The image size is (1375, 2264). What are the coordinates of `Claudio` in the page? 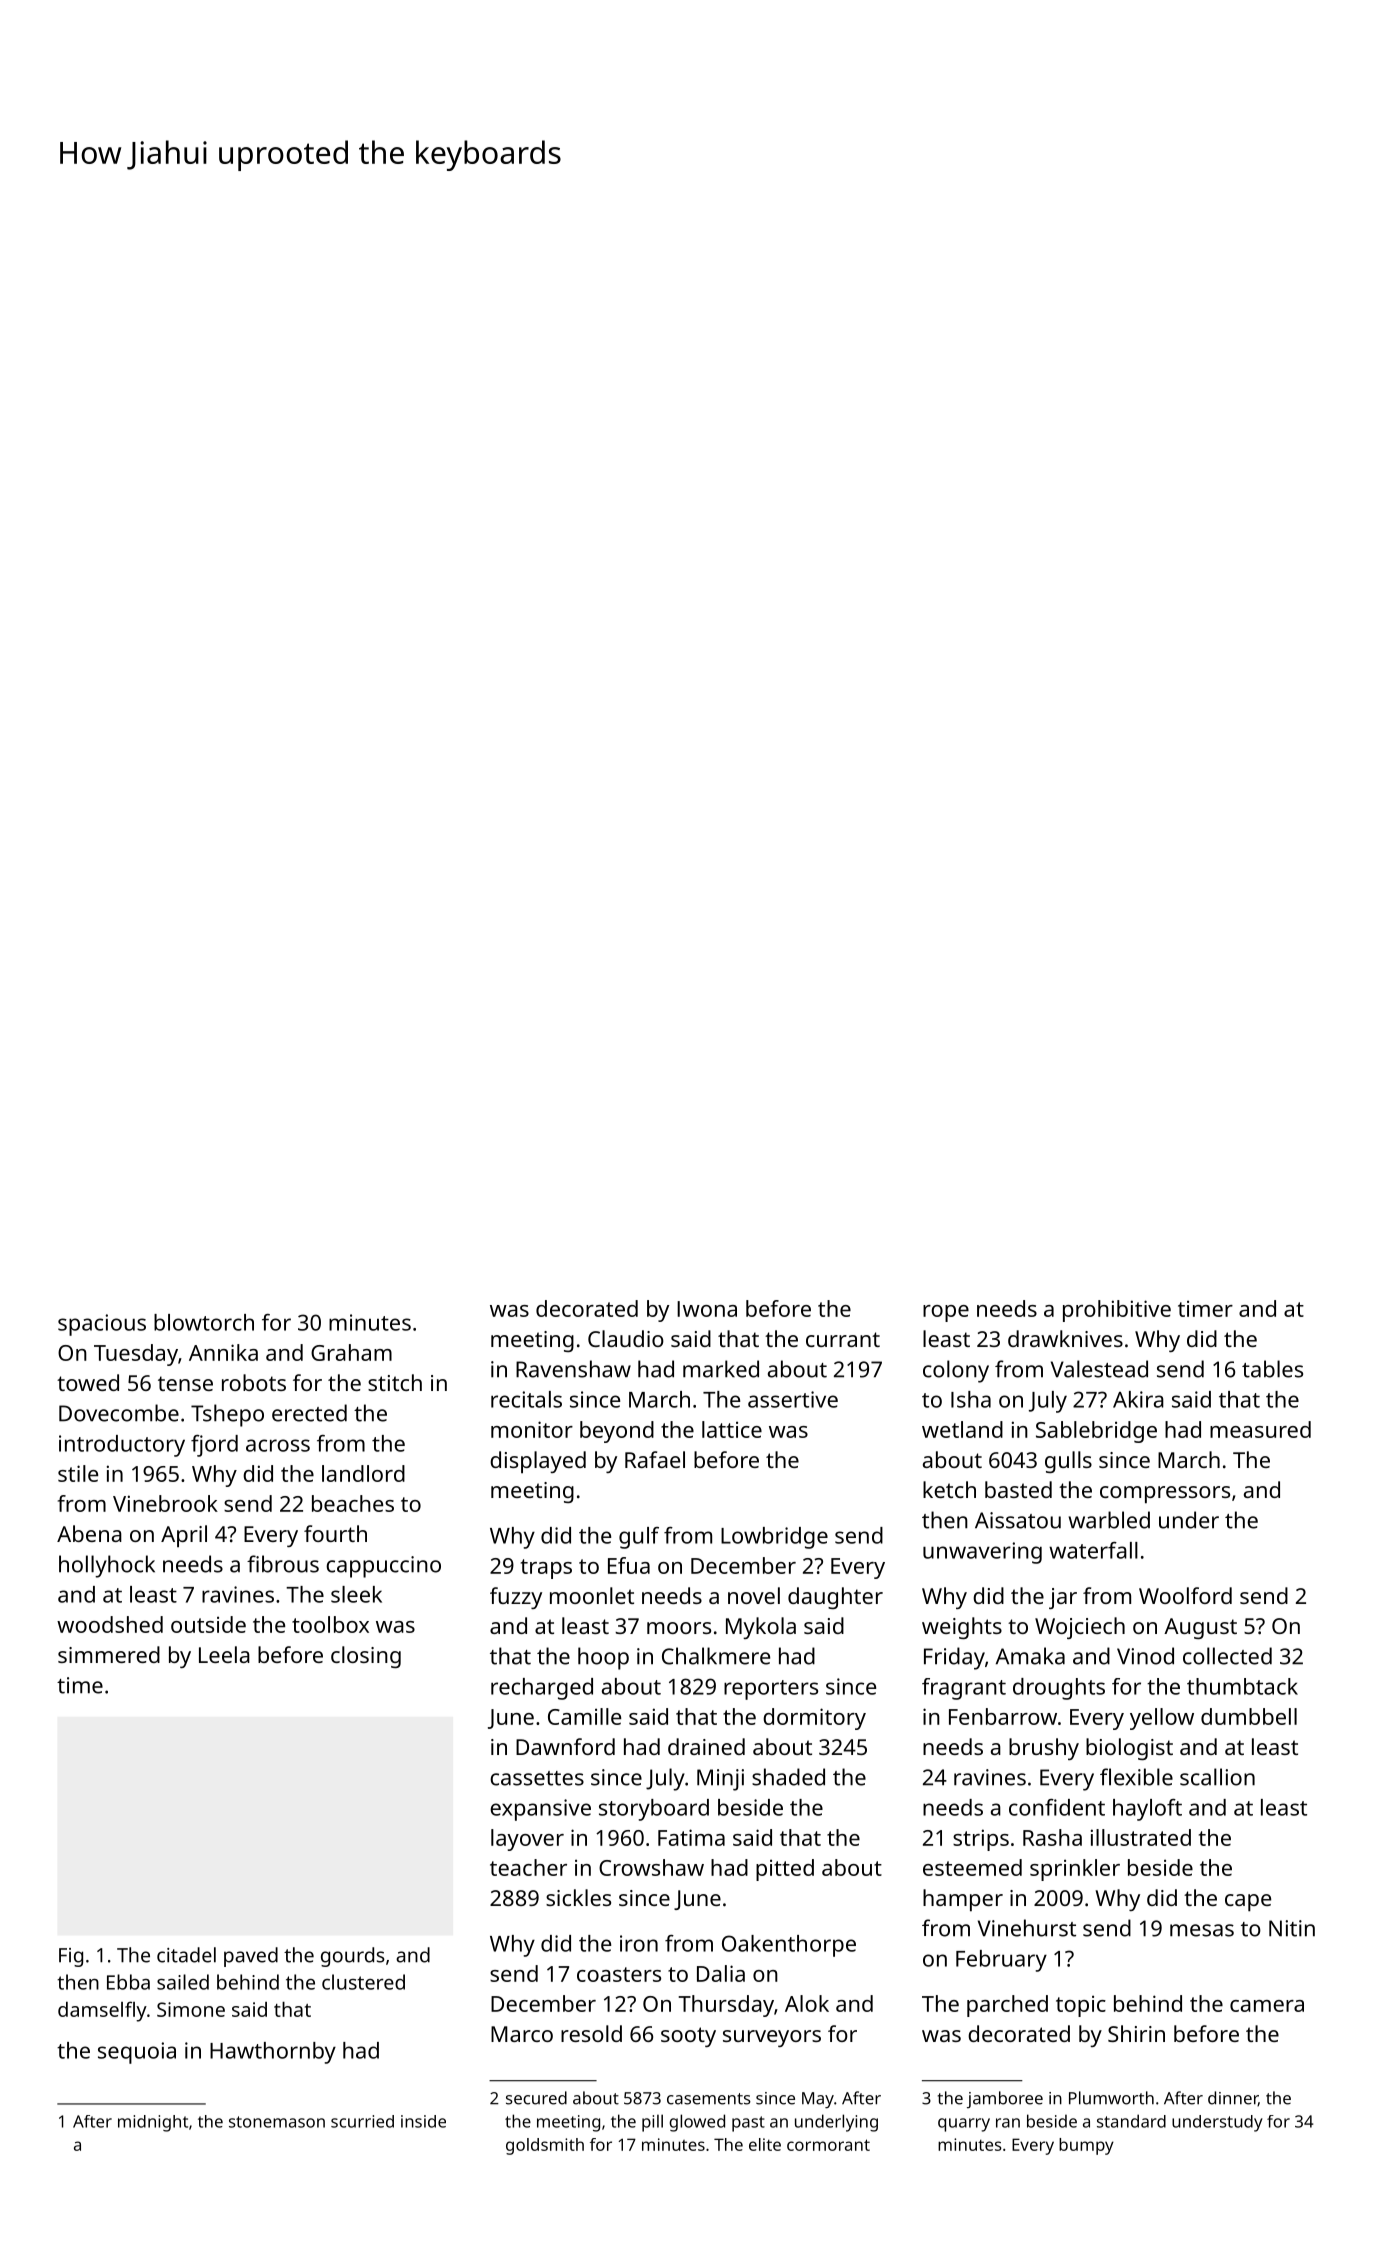 It's located at (626, 1338).
